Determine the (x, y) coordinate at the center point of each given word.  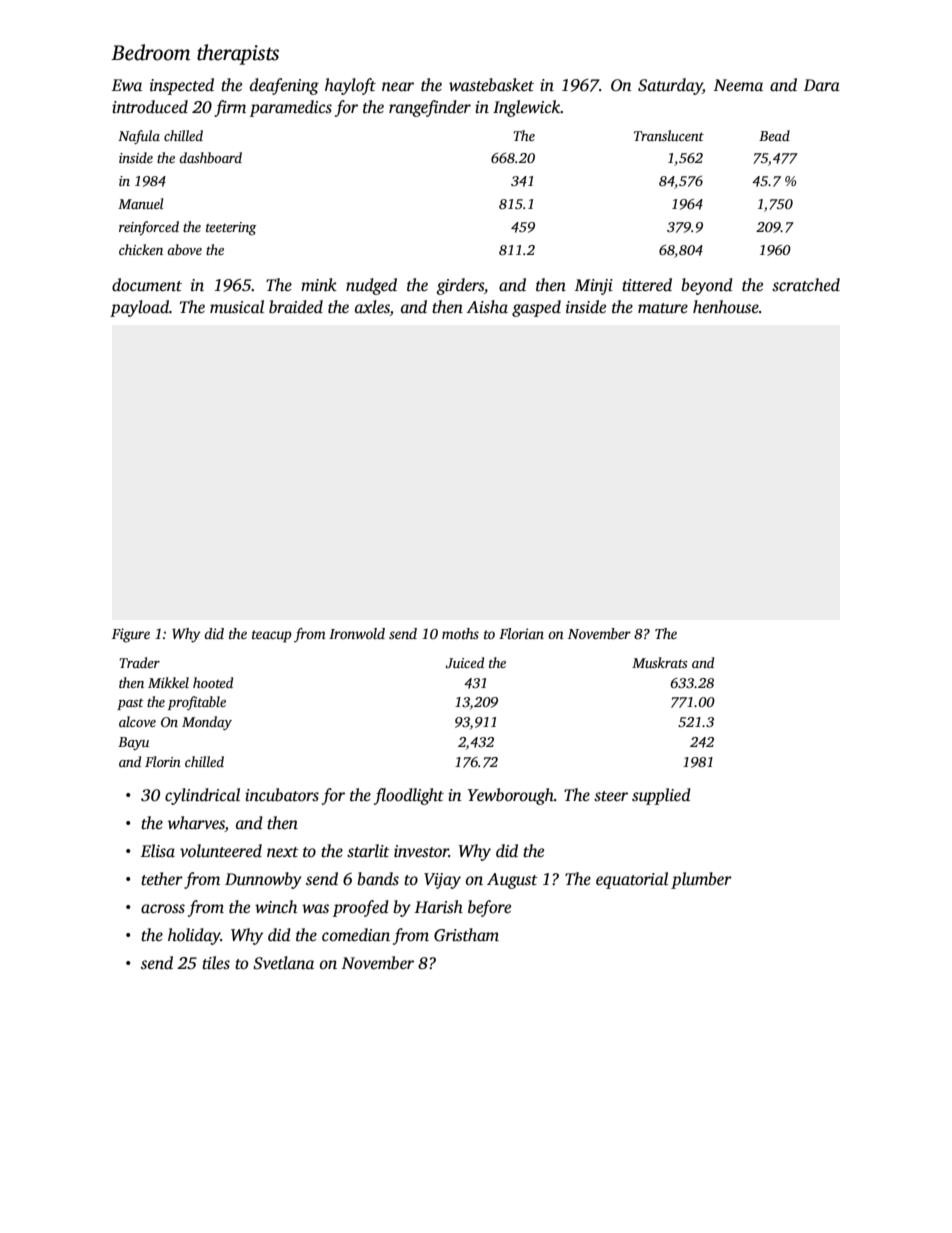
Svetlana (283, 963)
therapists (238, 54)
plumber (701, 880)
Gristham (466, 935)
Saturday (670, 86)
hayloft (350, 86)
